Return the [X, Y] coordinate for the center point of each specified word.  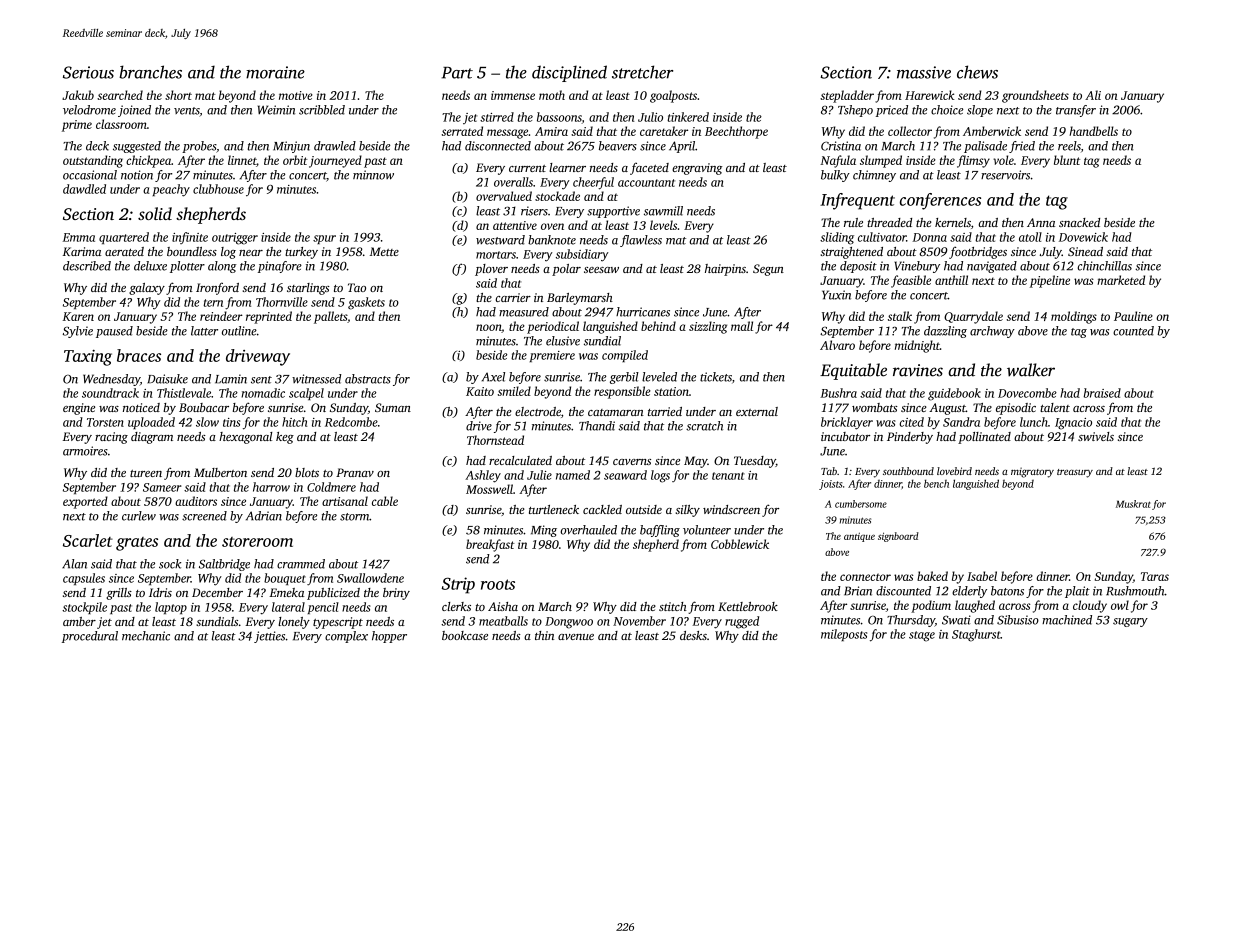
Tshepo [855, 111]
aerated [124, 251]
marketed [1121, 280]
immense [513, 95]
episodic [1016, 409]
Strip [458, 585]
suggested [137, 147]
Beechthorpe [736, 132]
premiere [552, 356]
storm [354, 517]
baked [932, 576]
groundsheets [1035, 96]
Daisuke [167, 379]
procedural [90, 637]
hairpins [725, 270]
